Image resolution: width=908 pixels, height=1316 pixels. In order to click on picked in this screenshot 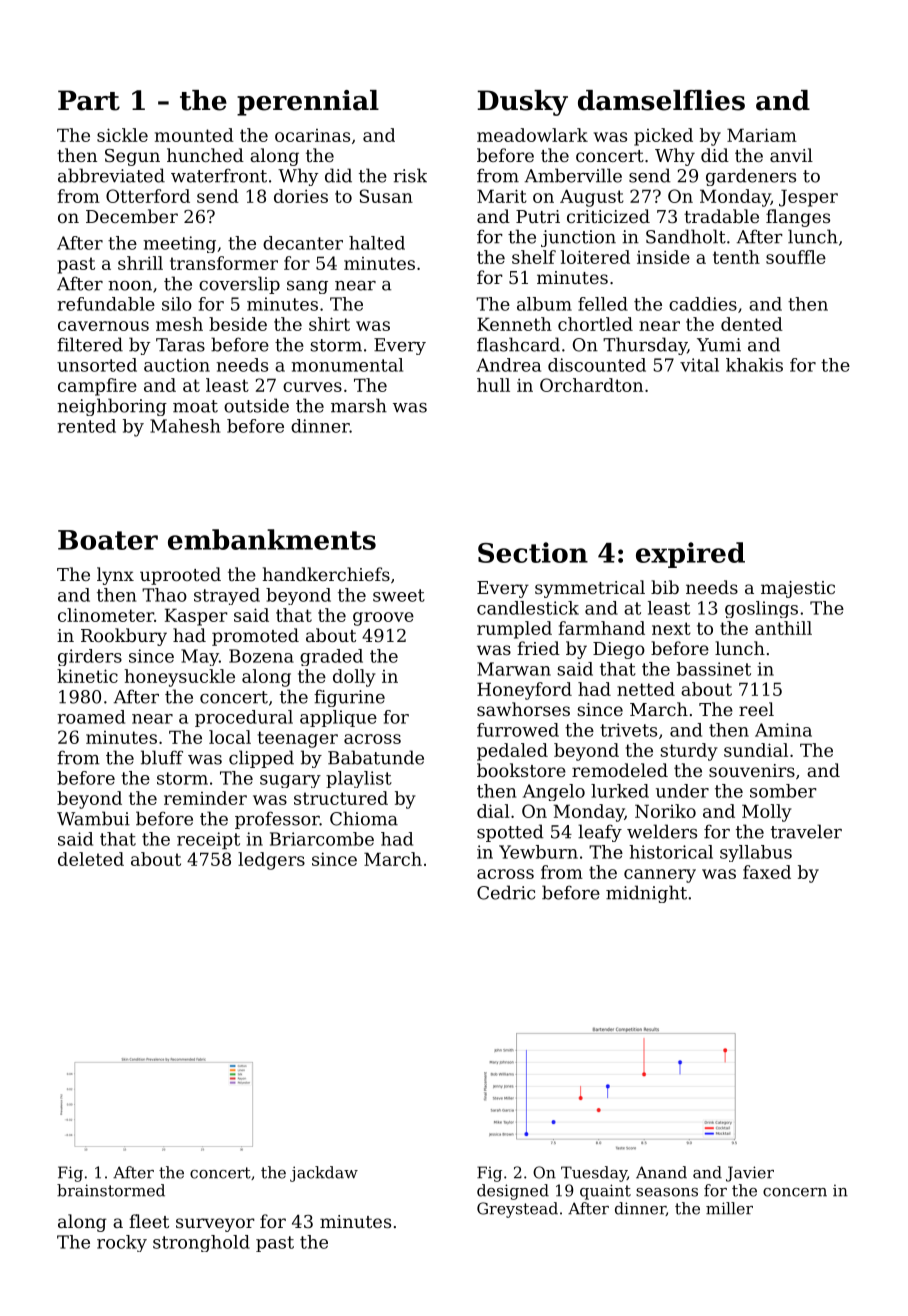, I will do `click(663, 137)`.
